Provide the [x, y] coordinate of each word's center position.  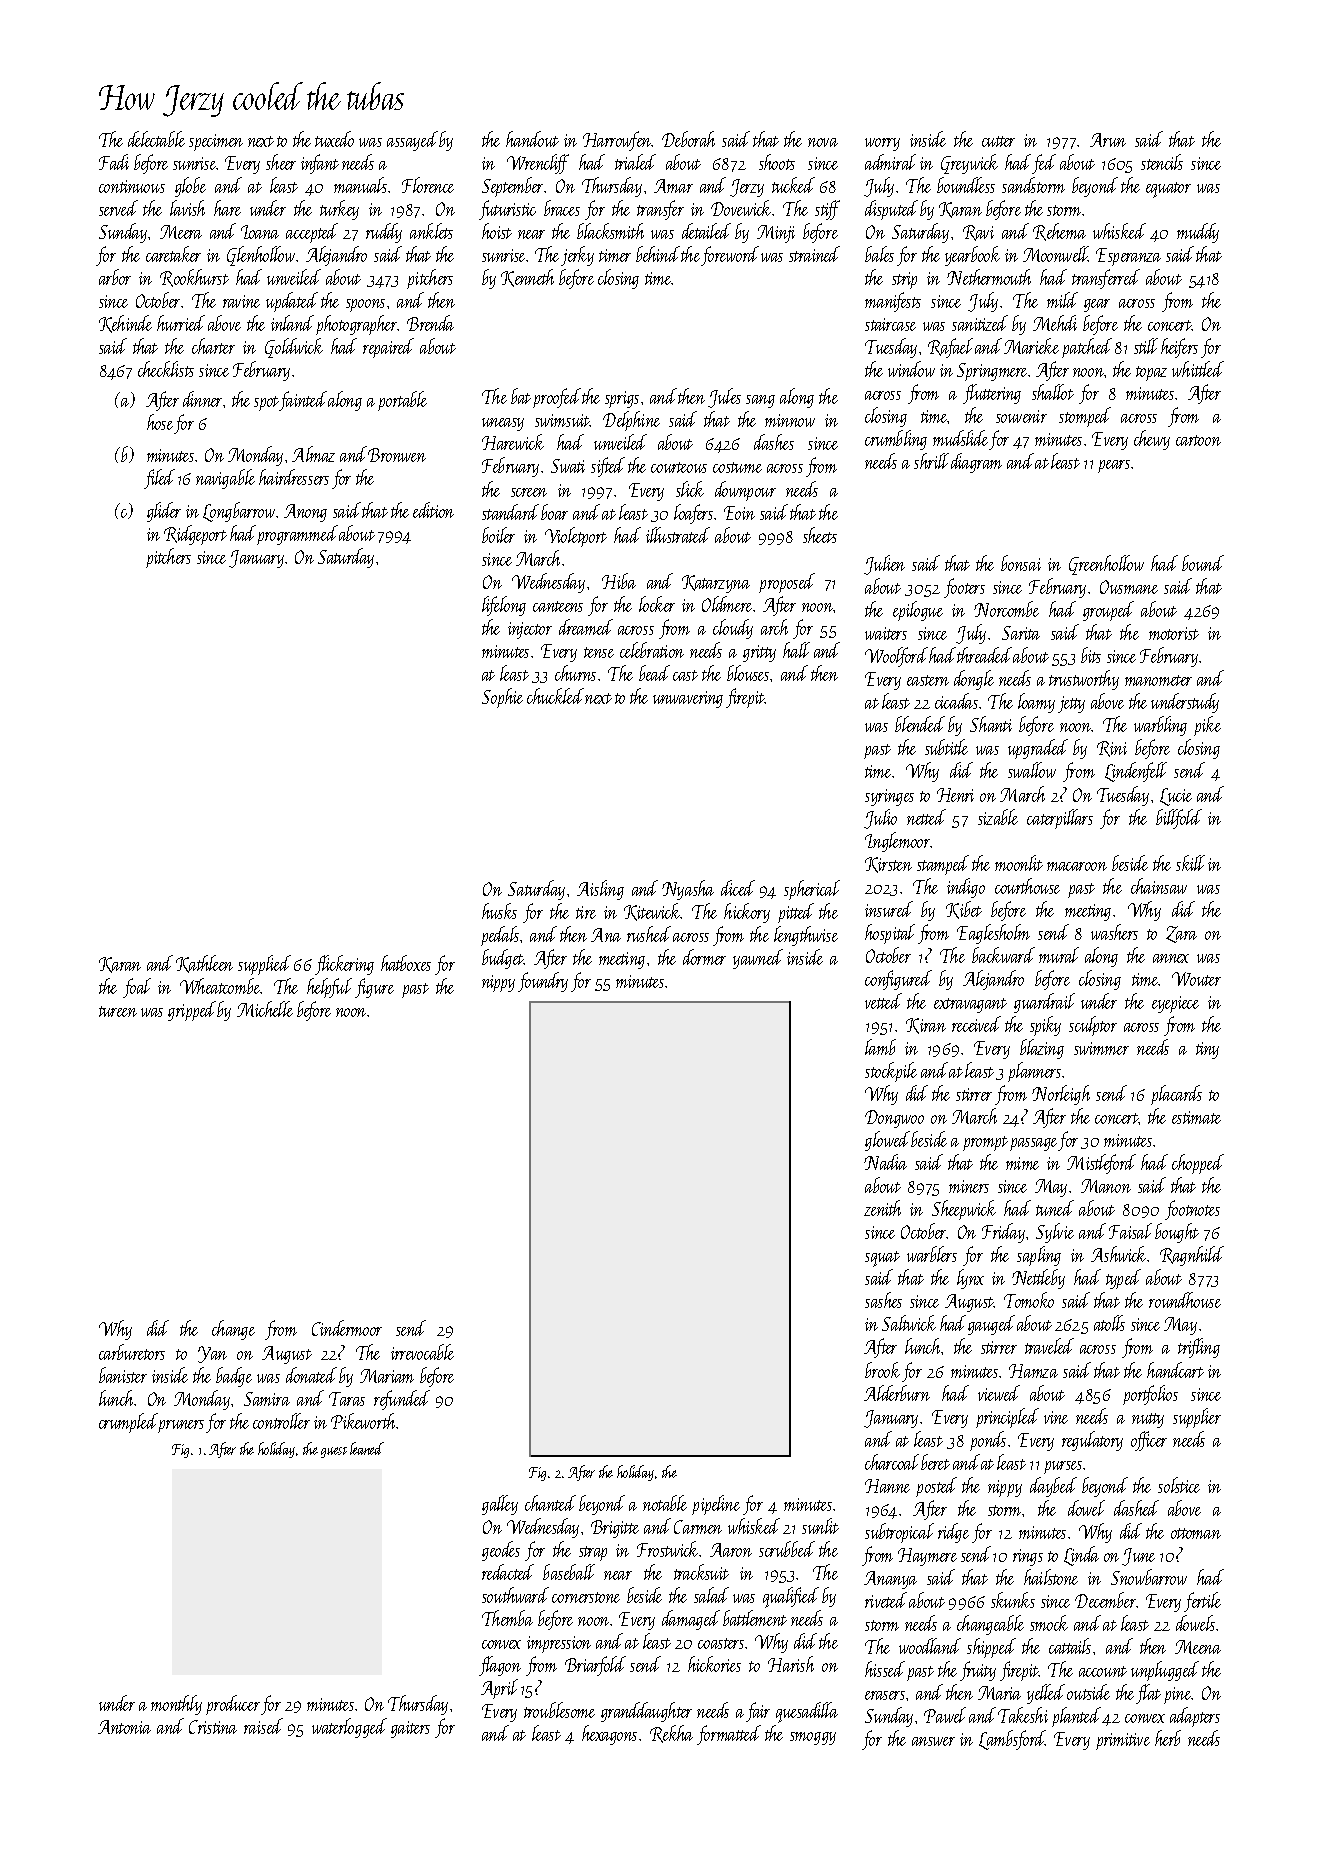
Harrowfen [617, 141]
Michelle [265, 1009]
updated [292, 302]
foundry [543, 982]
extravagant [970, 1005]
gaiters [410, 1729]
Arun [1108, 140]
